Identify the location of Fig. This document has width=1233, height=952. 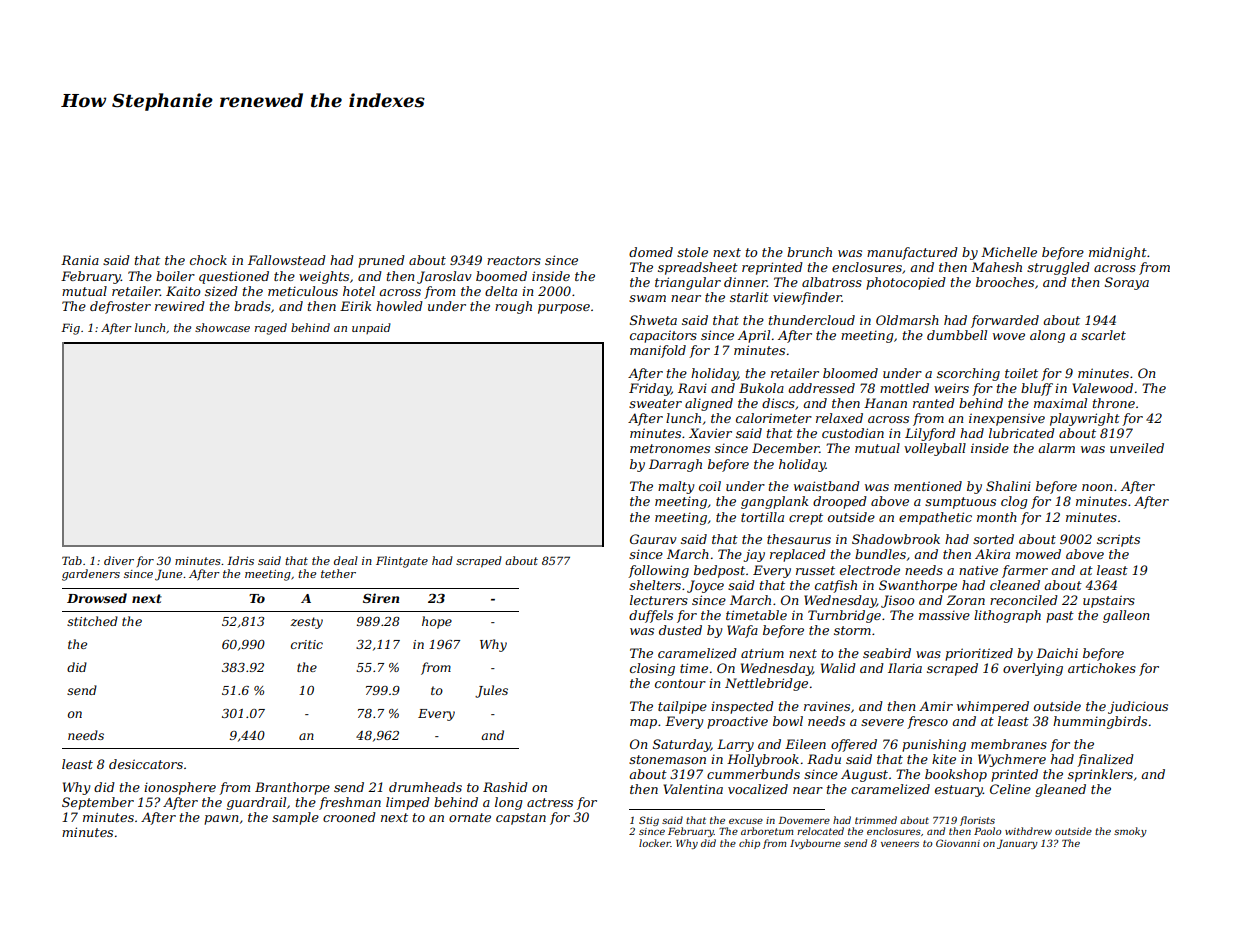
(70, 329).
